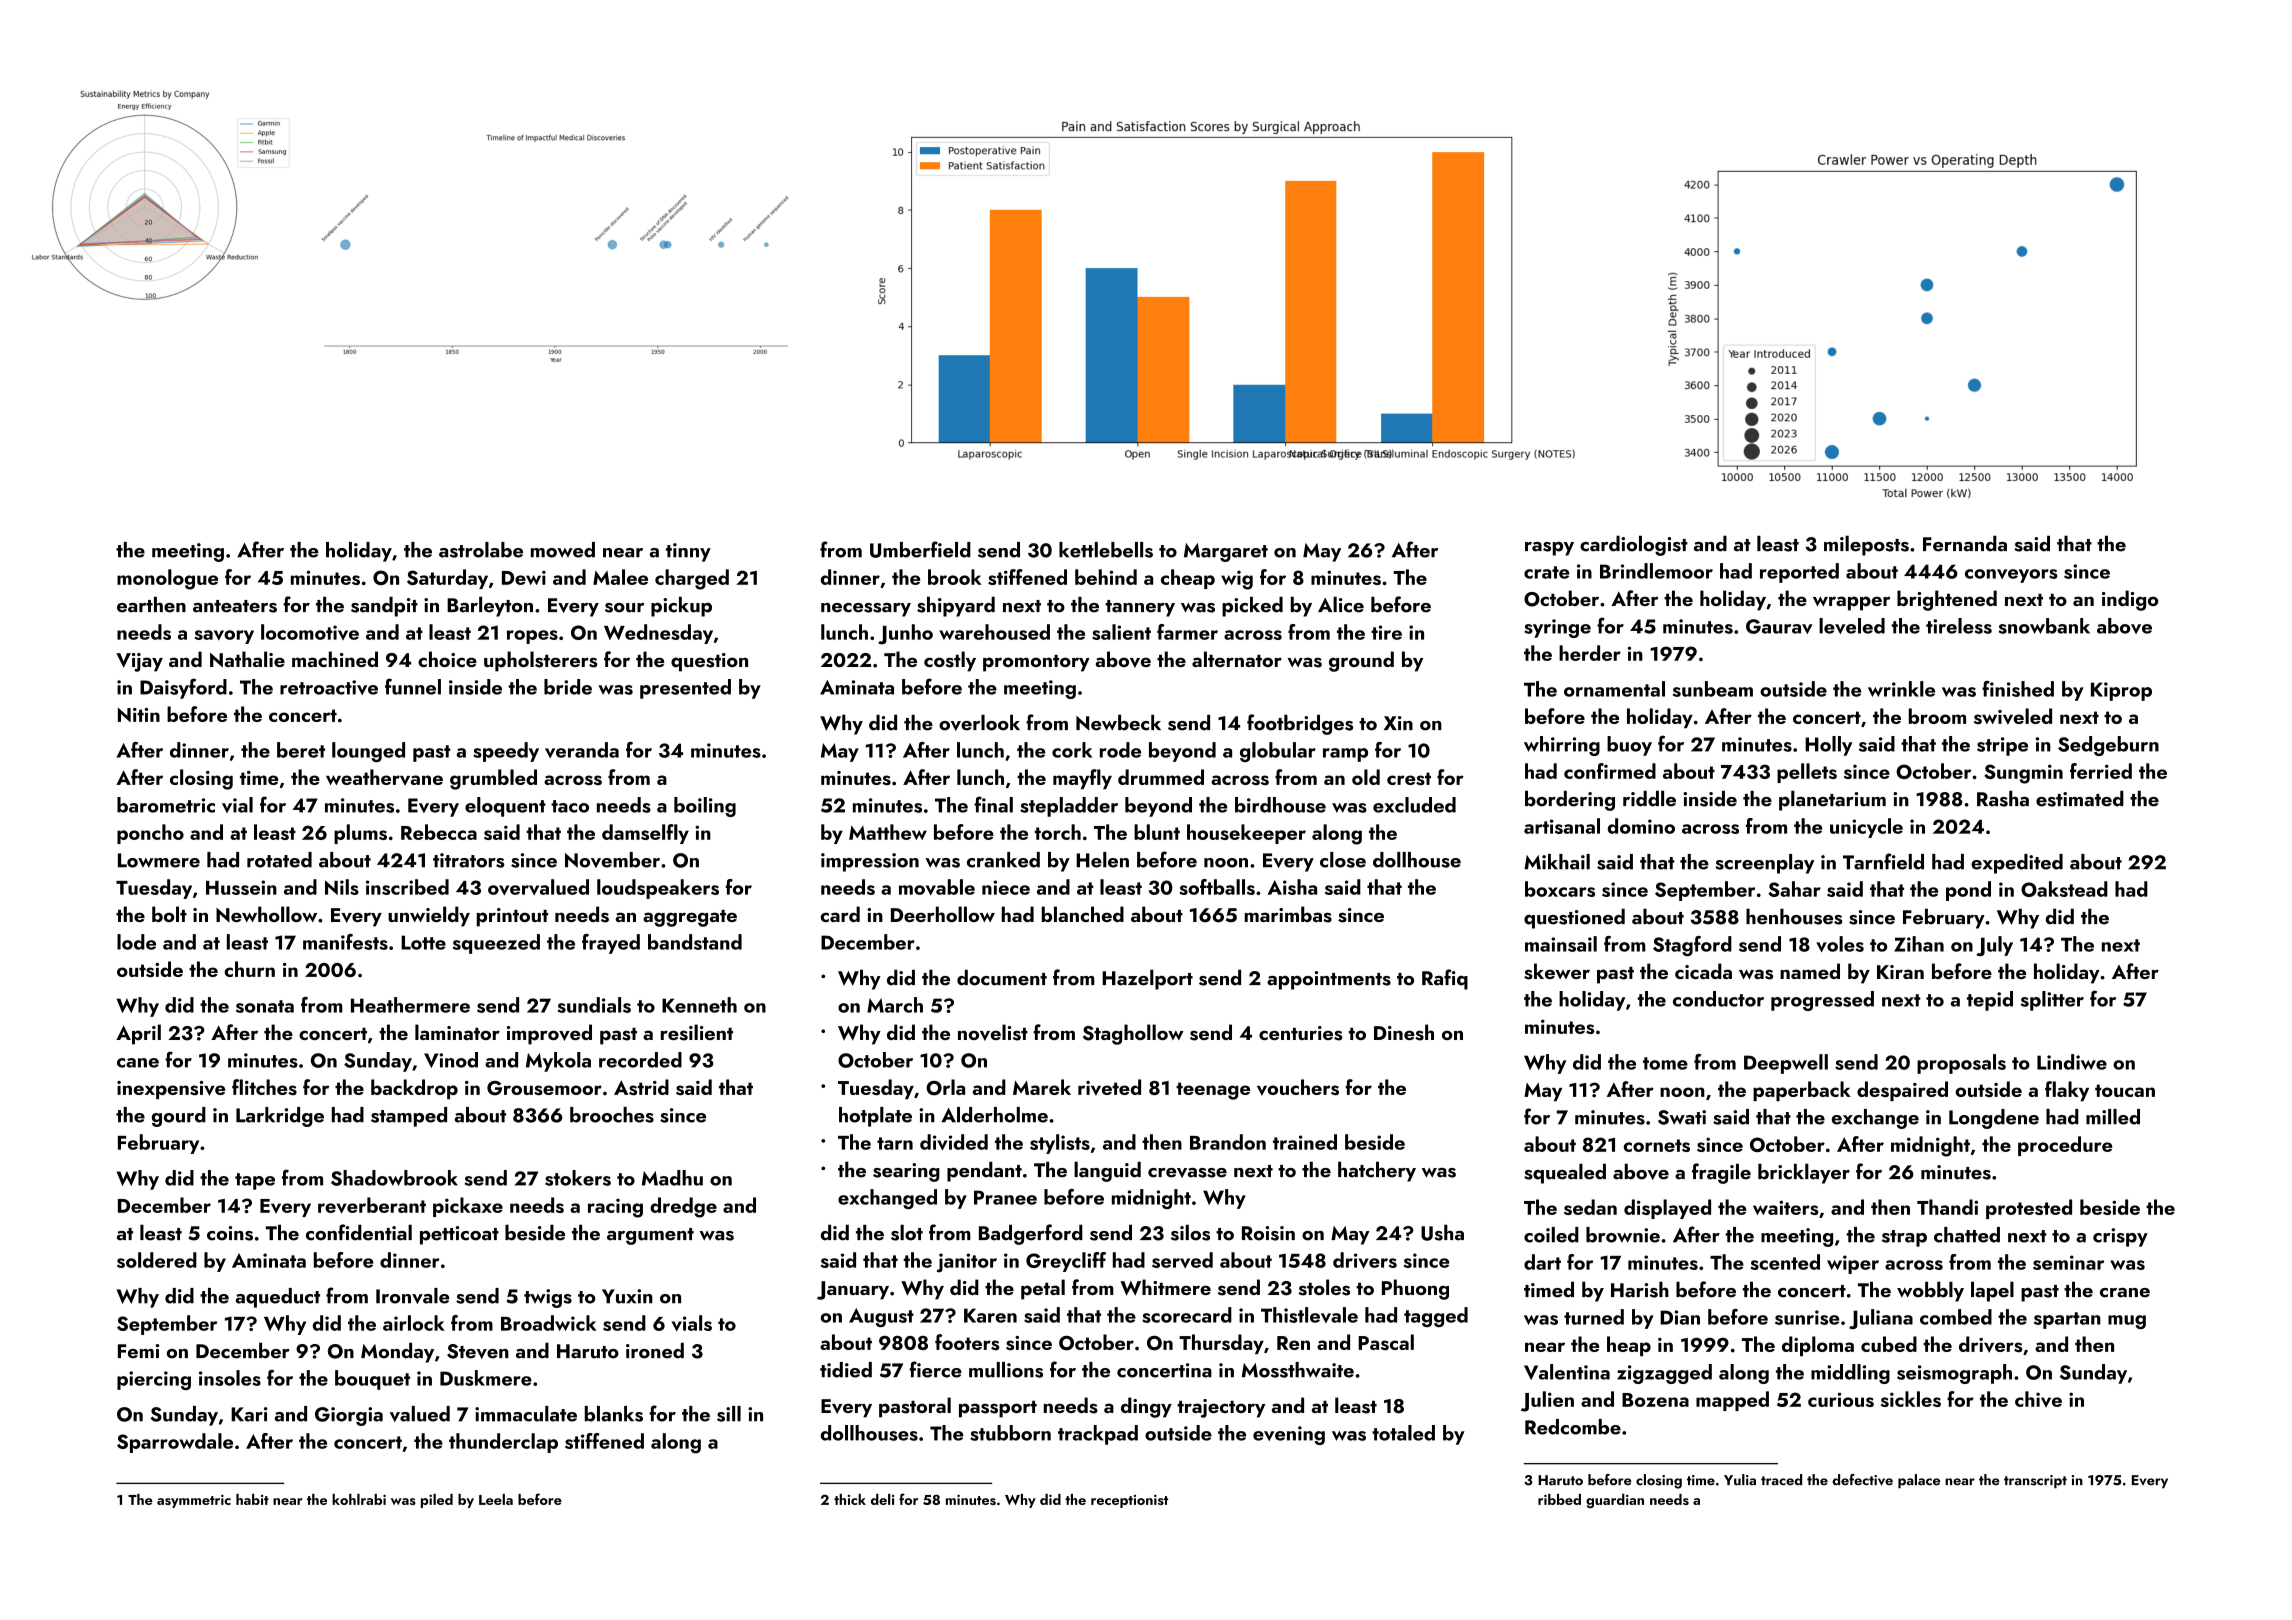  I want to click on Leela, so click(496, 1499).
